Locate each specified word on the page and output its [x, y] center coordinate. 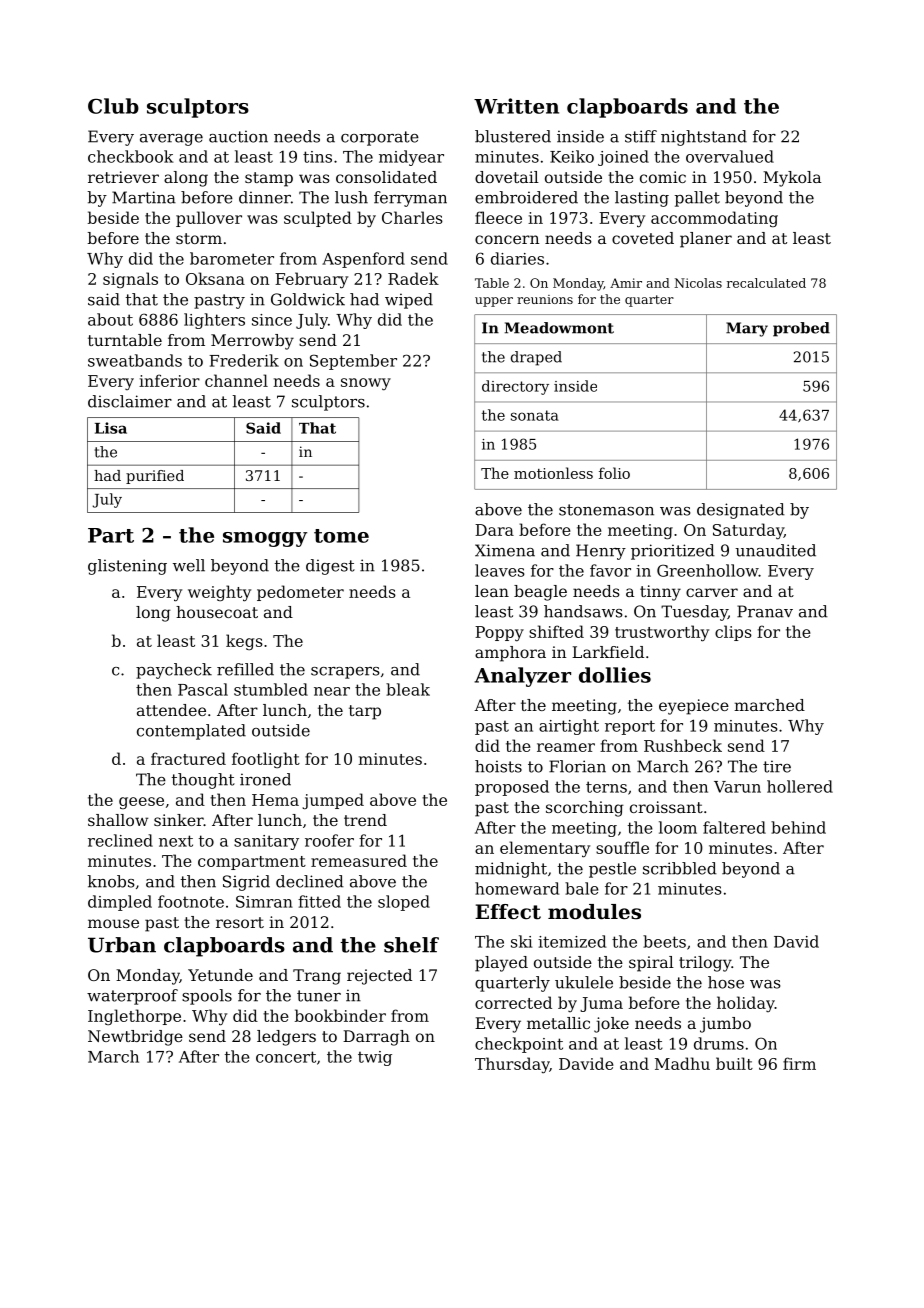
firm [799, 1063]
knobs [111, 881]
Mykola [792, 179]
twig [375, 1058]
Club [113, 106]
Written [516, 106]
